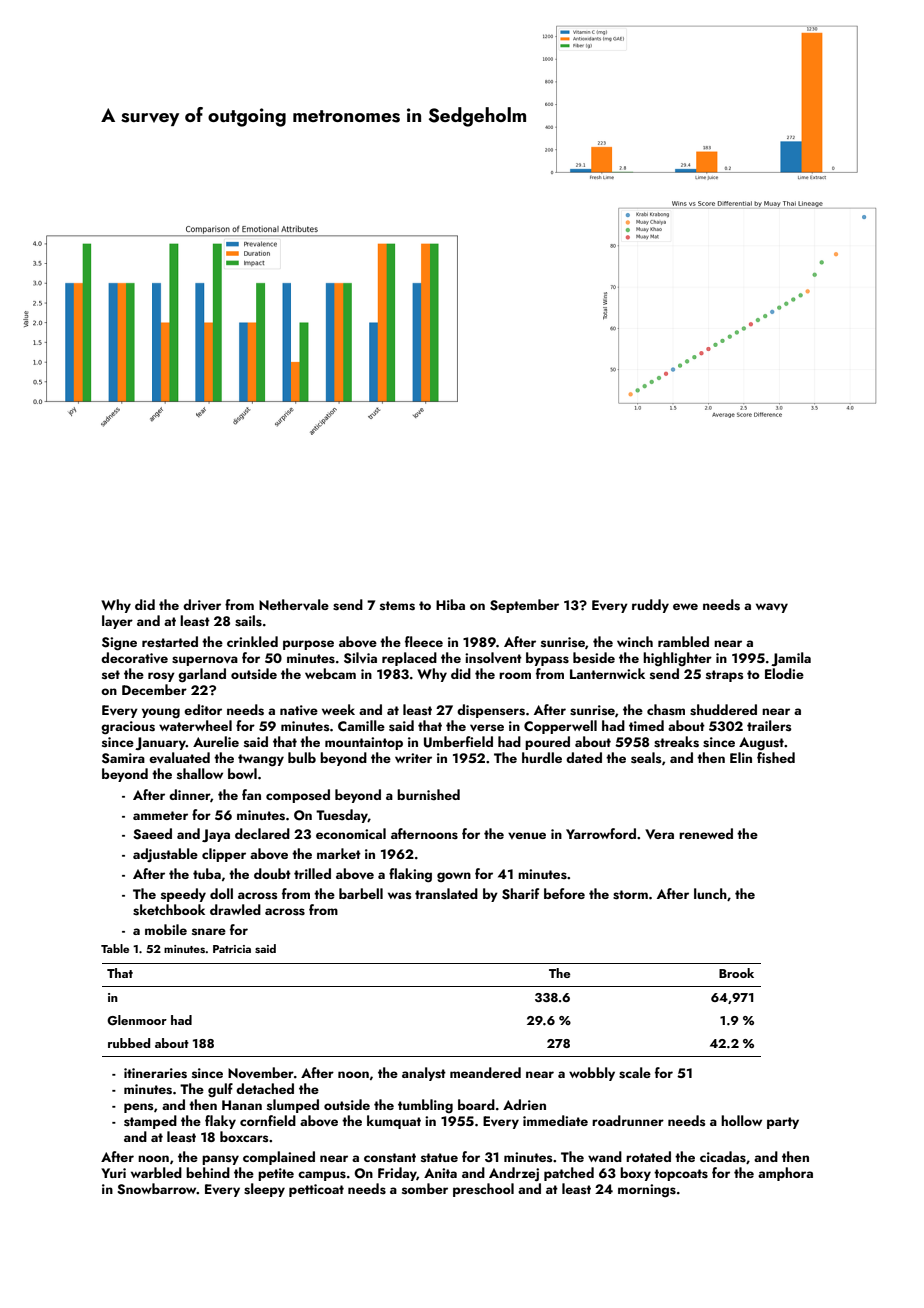  Describe the element at coordinates (783, 1123) in the screenshot. I see `party` at that location.
